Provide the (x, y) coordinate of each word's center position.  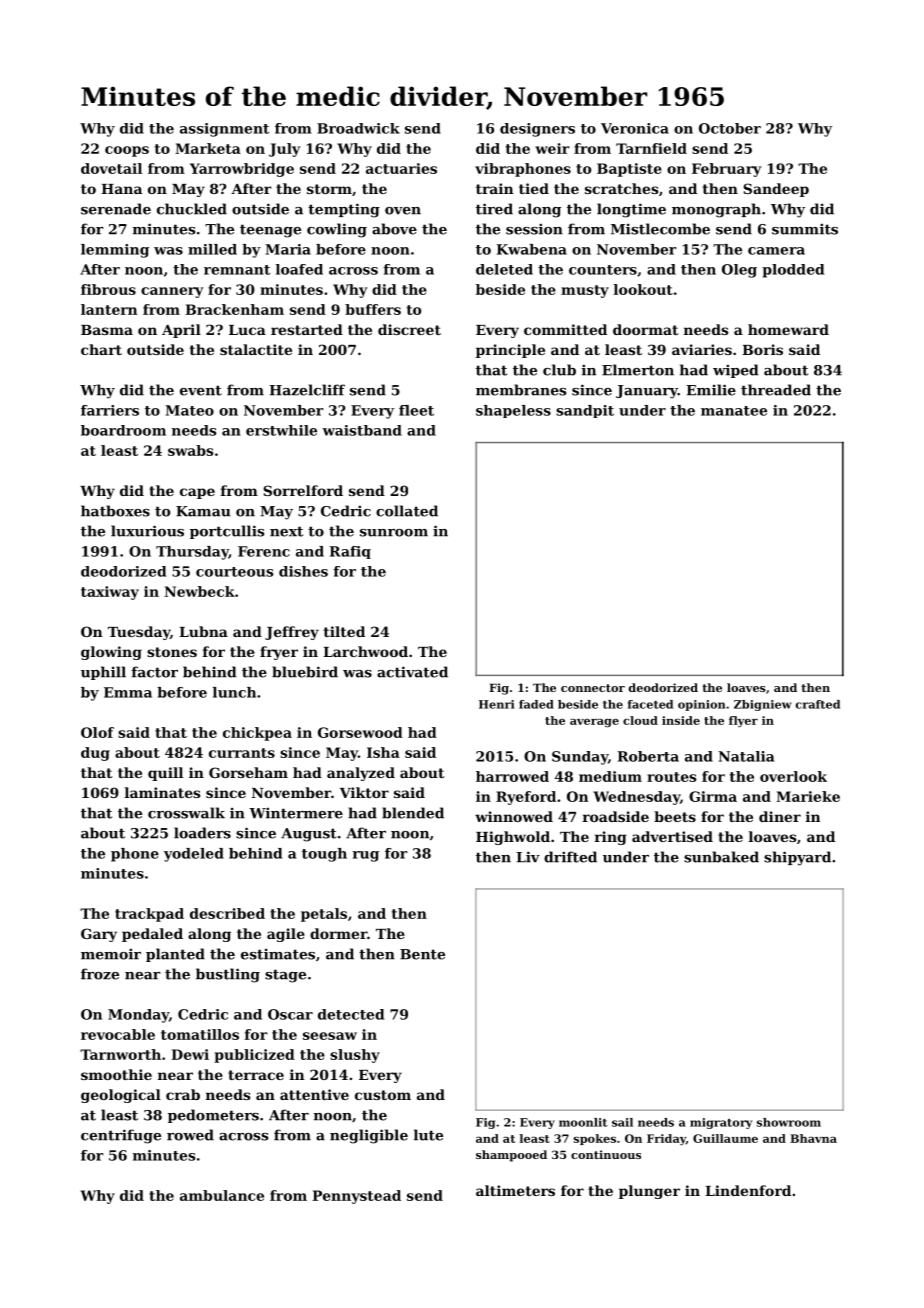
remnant (237, 270)
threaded (776, 390)
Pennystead (356, 1197)
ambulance (222, 1195)
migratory (721, 1123)
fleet (416, 410)
